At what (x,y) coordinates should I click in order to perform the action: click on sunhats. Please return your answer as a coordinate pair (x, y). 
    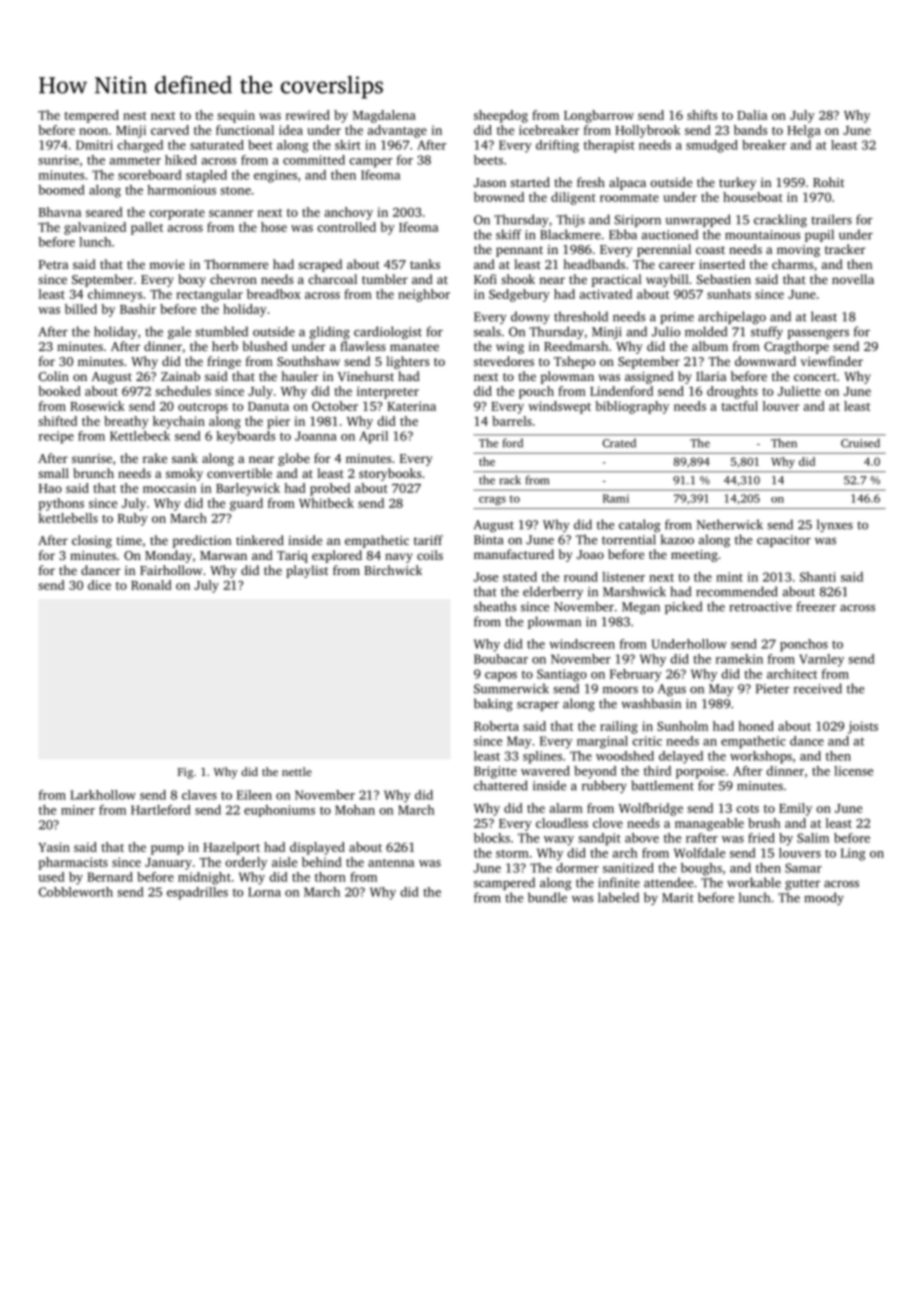
    Looking at the image, I should click on (729, 294).
